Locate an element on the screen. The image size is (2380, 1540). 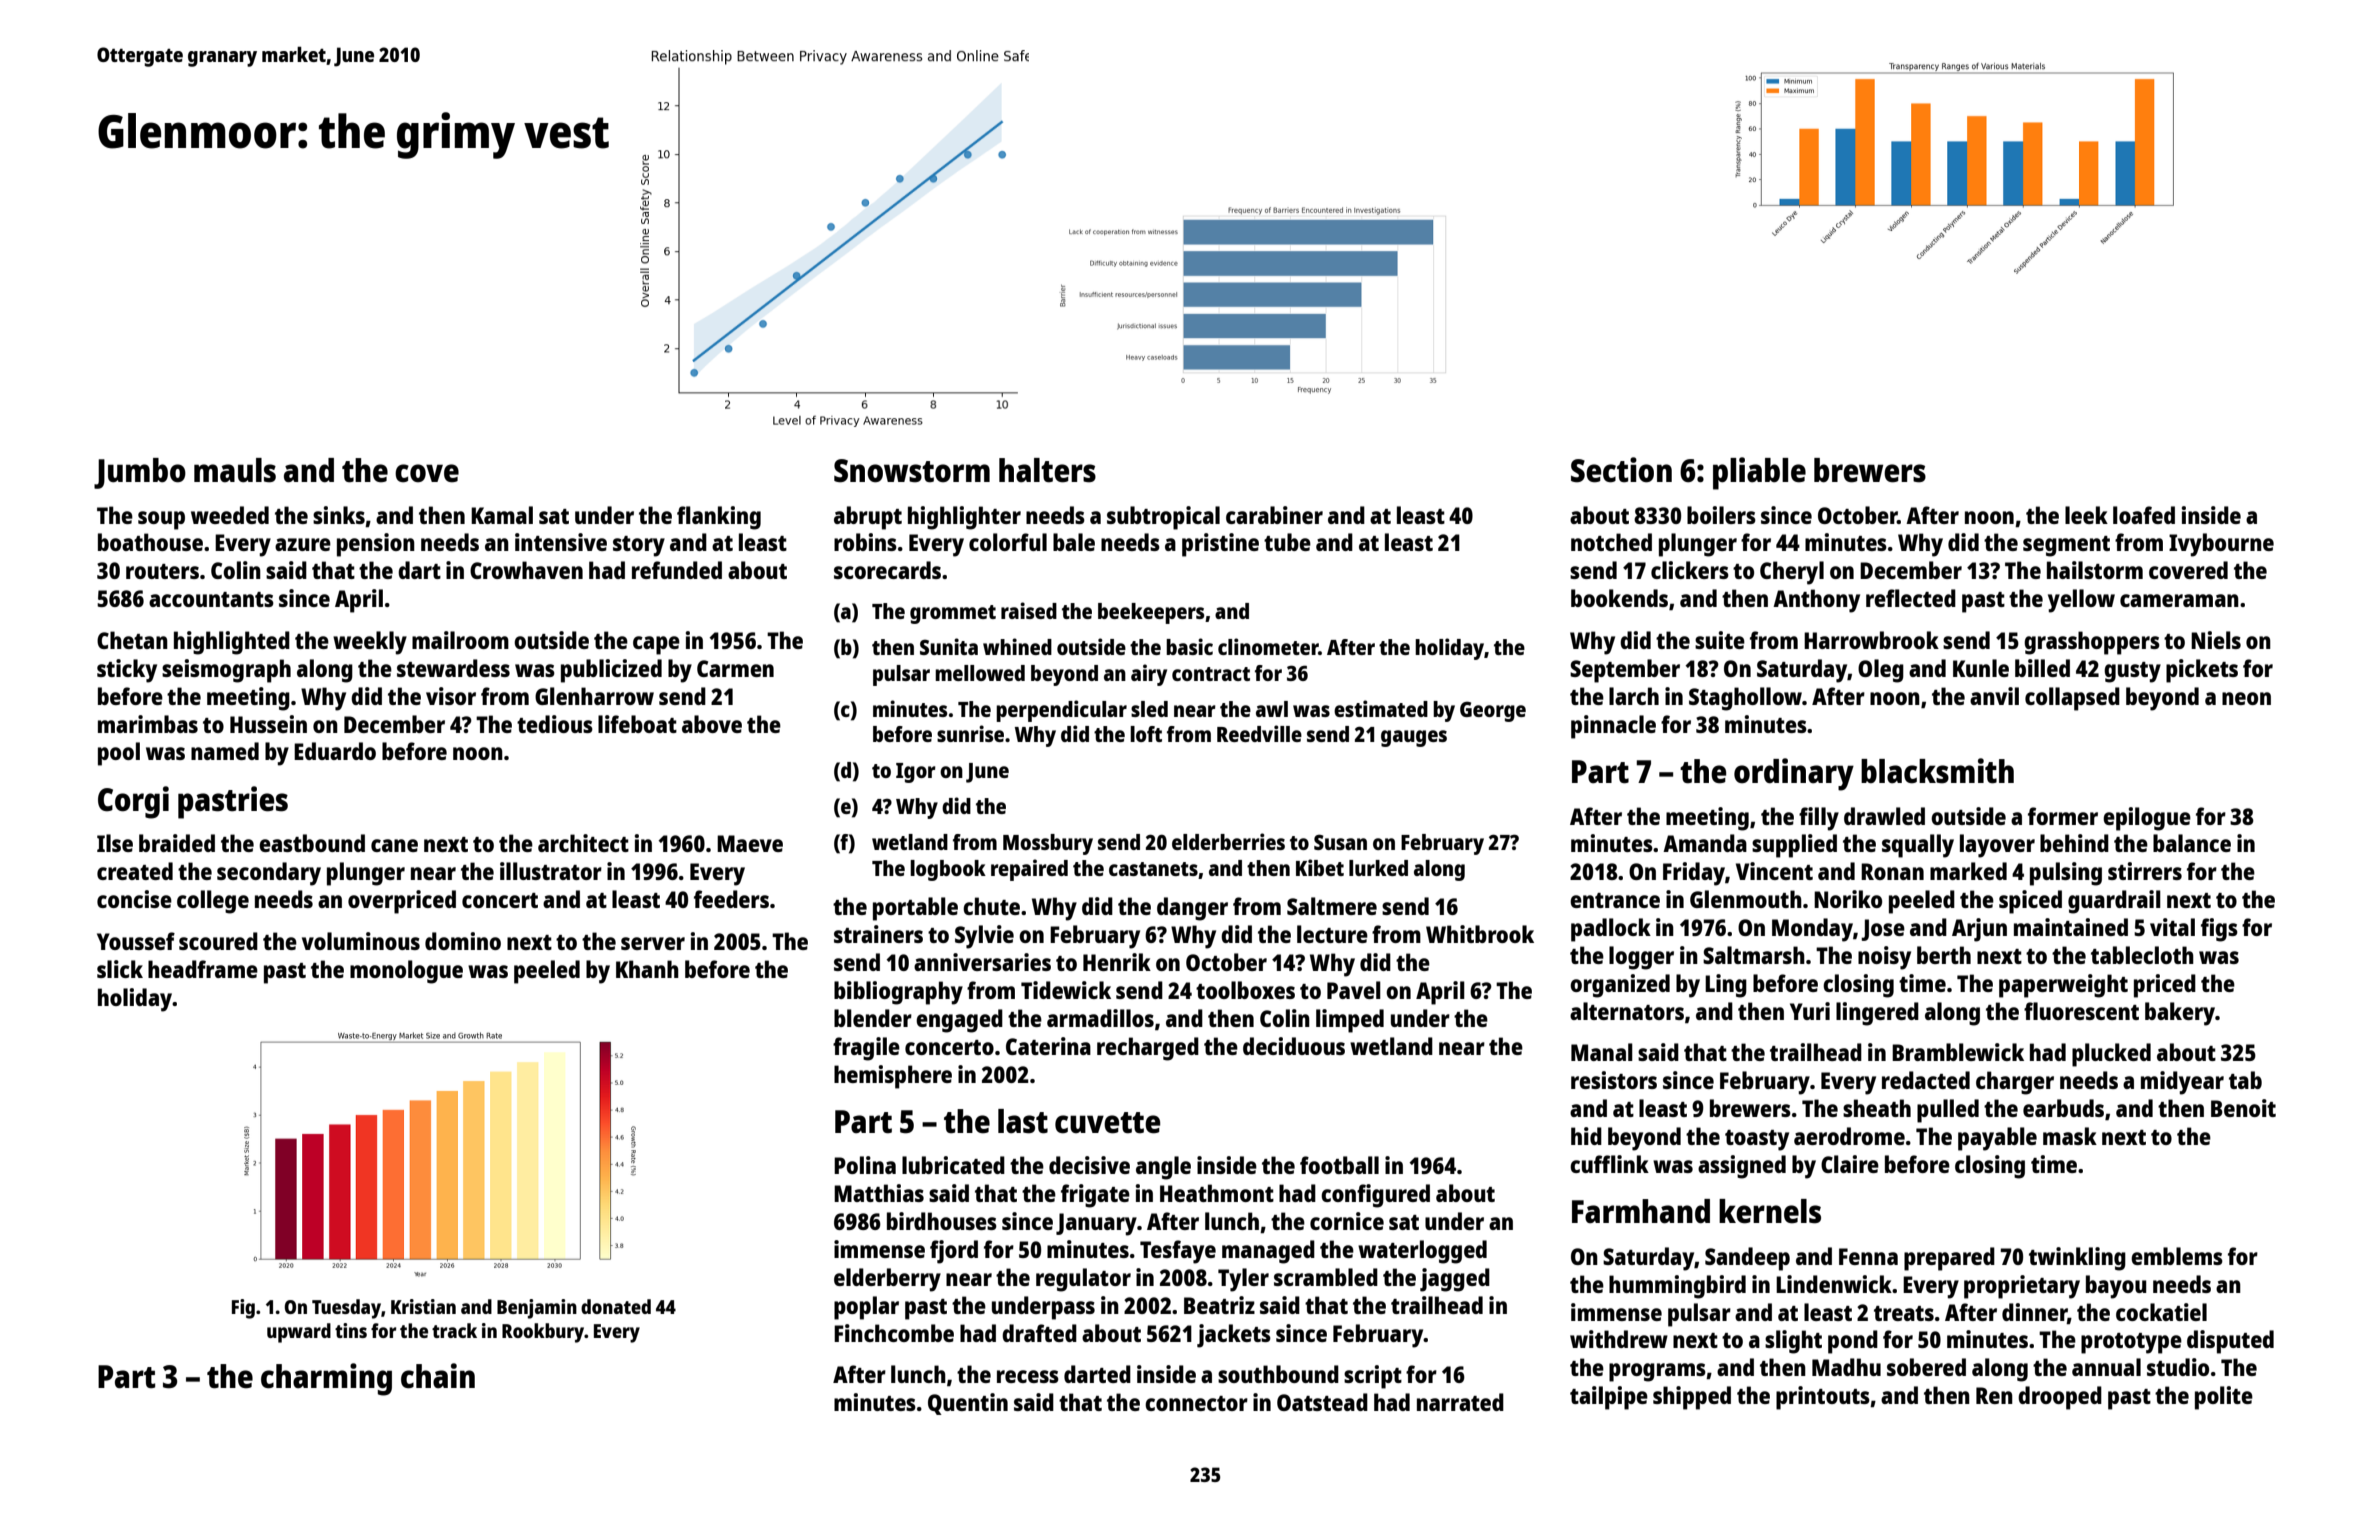
slick is located at coordinates (120, 969).
